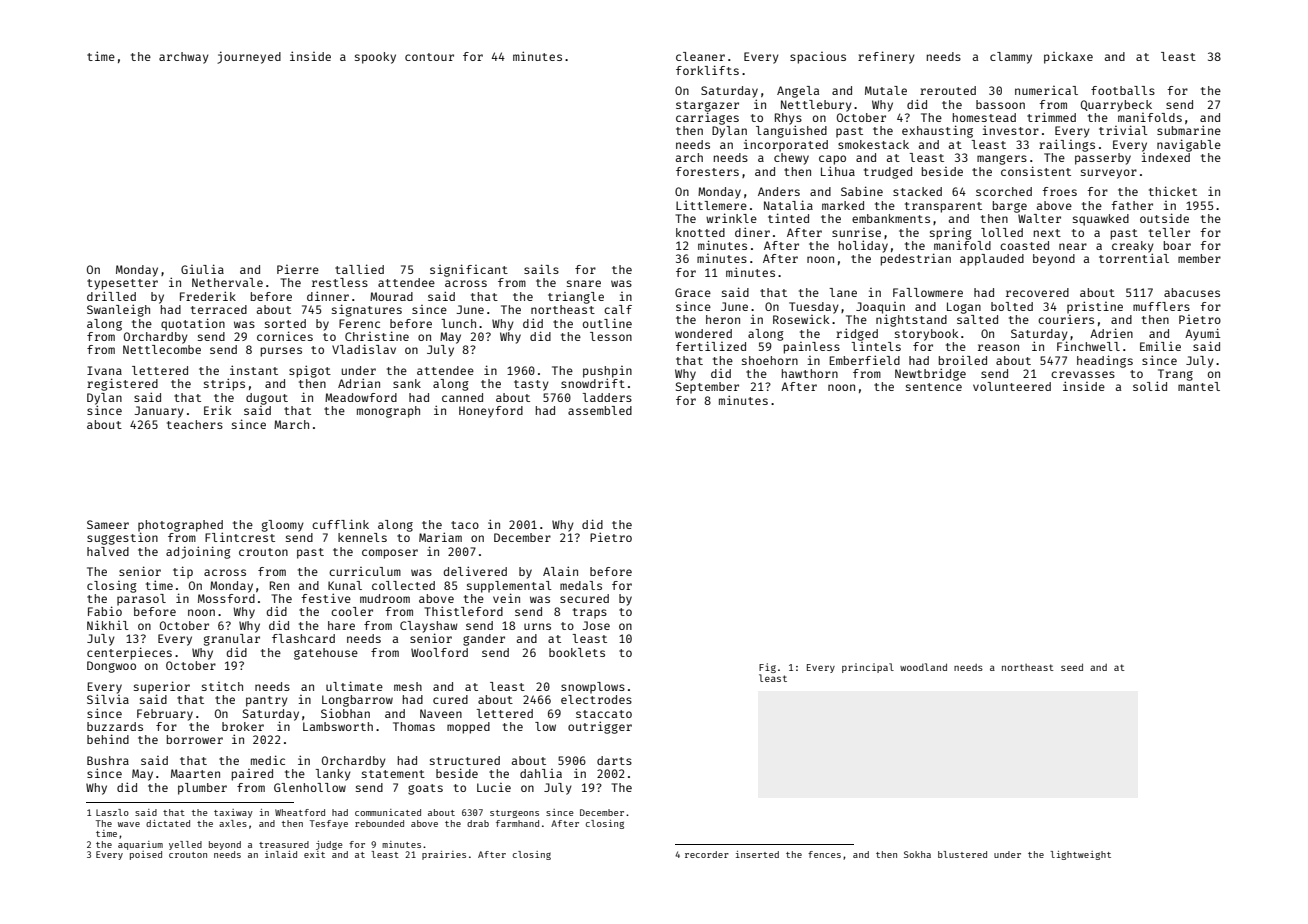  Describe the element at coordinates (1150, 386) in the image. I see `solid` at that location.
